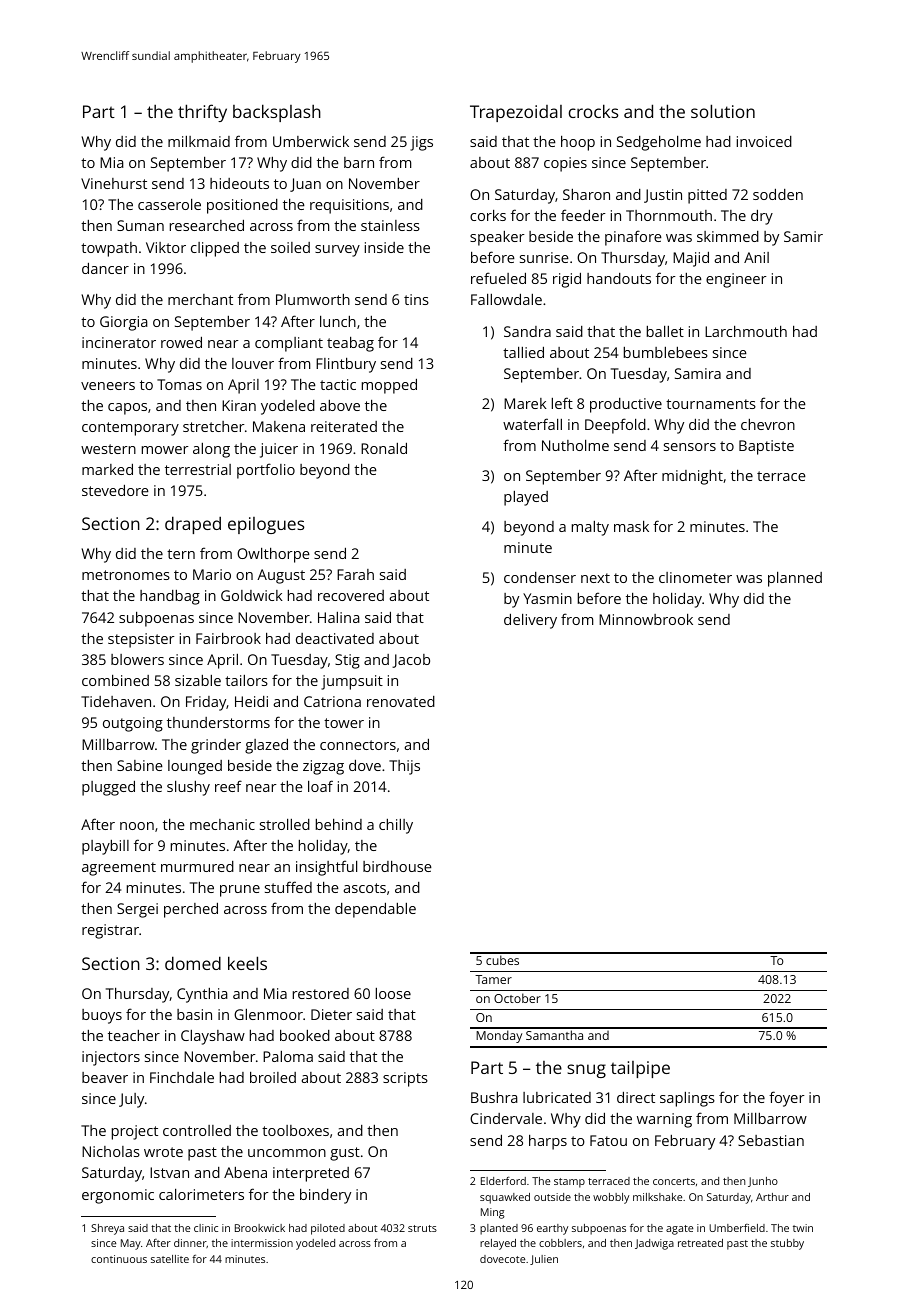 This page has height=1316, width=908. I want to click on Trapezoidal, so click(516, 113).
